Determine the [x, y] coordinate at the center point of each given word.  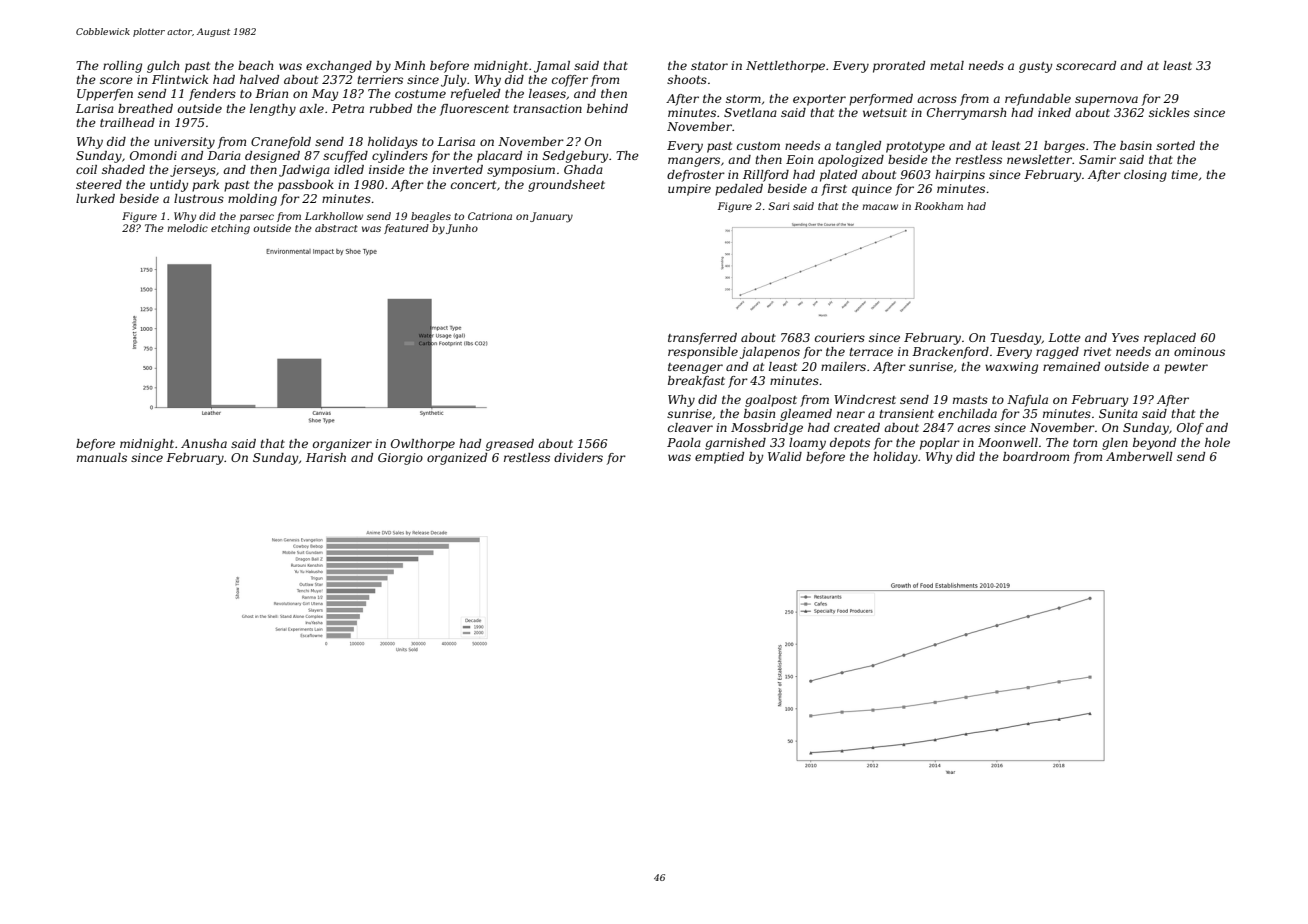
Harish [326, 457]
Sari [778, 206]
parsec [257, 218]
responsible [703, 353]
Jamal [552, 67]
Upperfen [105, 95]
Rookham [938, 206]
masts [970, 400]
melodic [187, 228]
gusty [1035, 67]
